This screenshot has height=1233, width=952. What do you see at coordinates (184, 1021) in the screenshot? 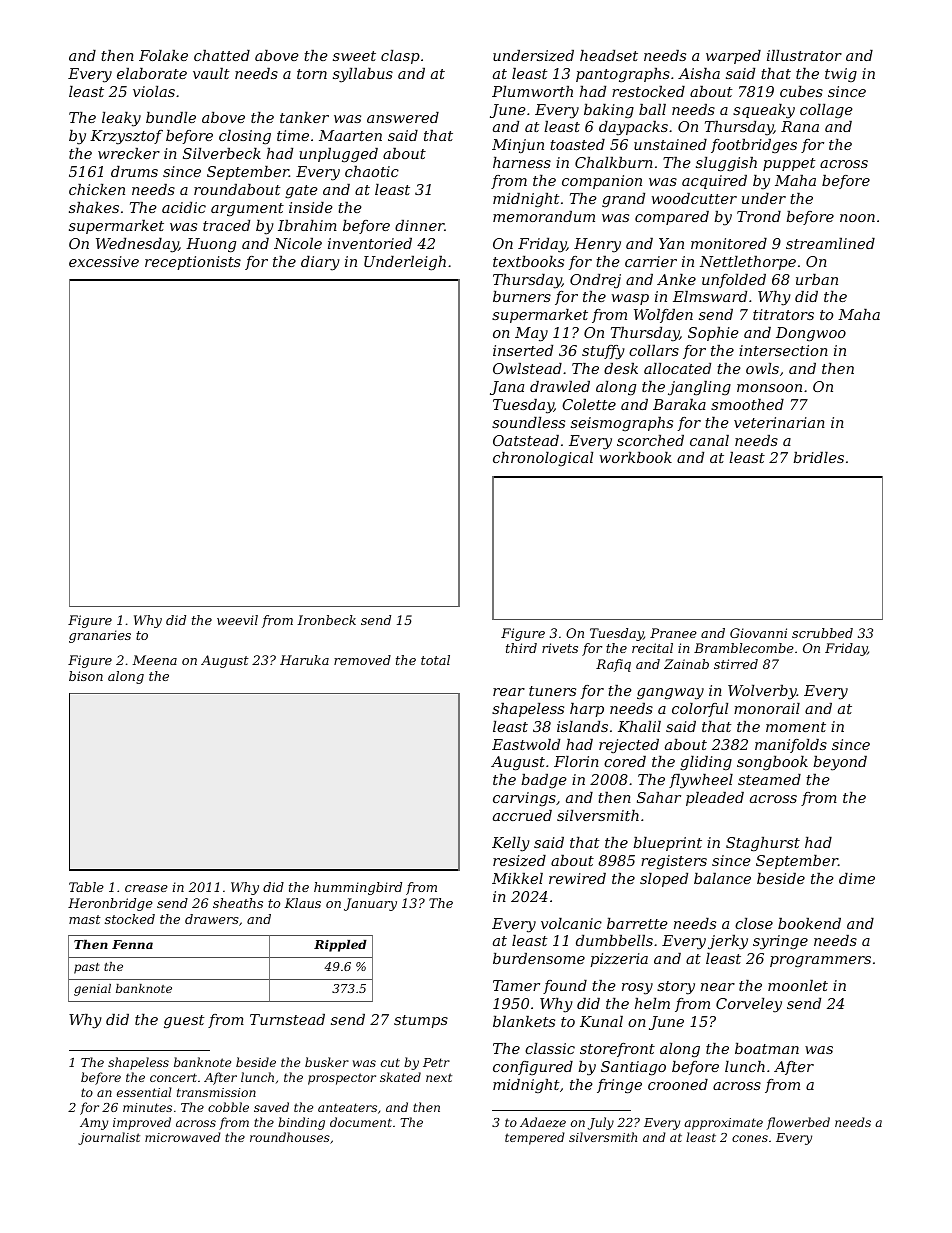
I see `guest` at bounding box center [184, 1021].
